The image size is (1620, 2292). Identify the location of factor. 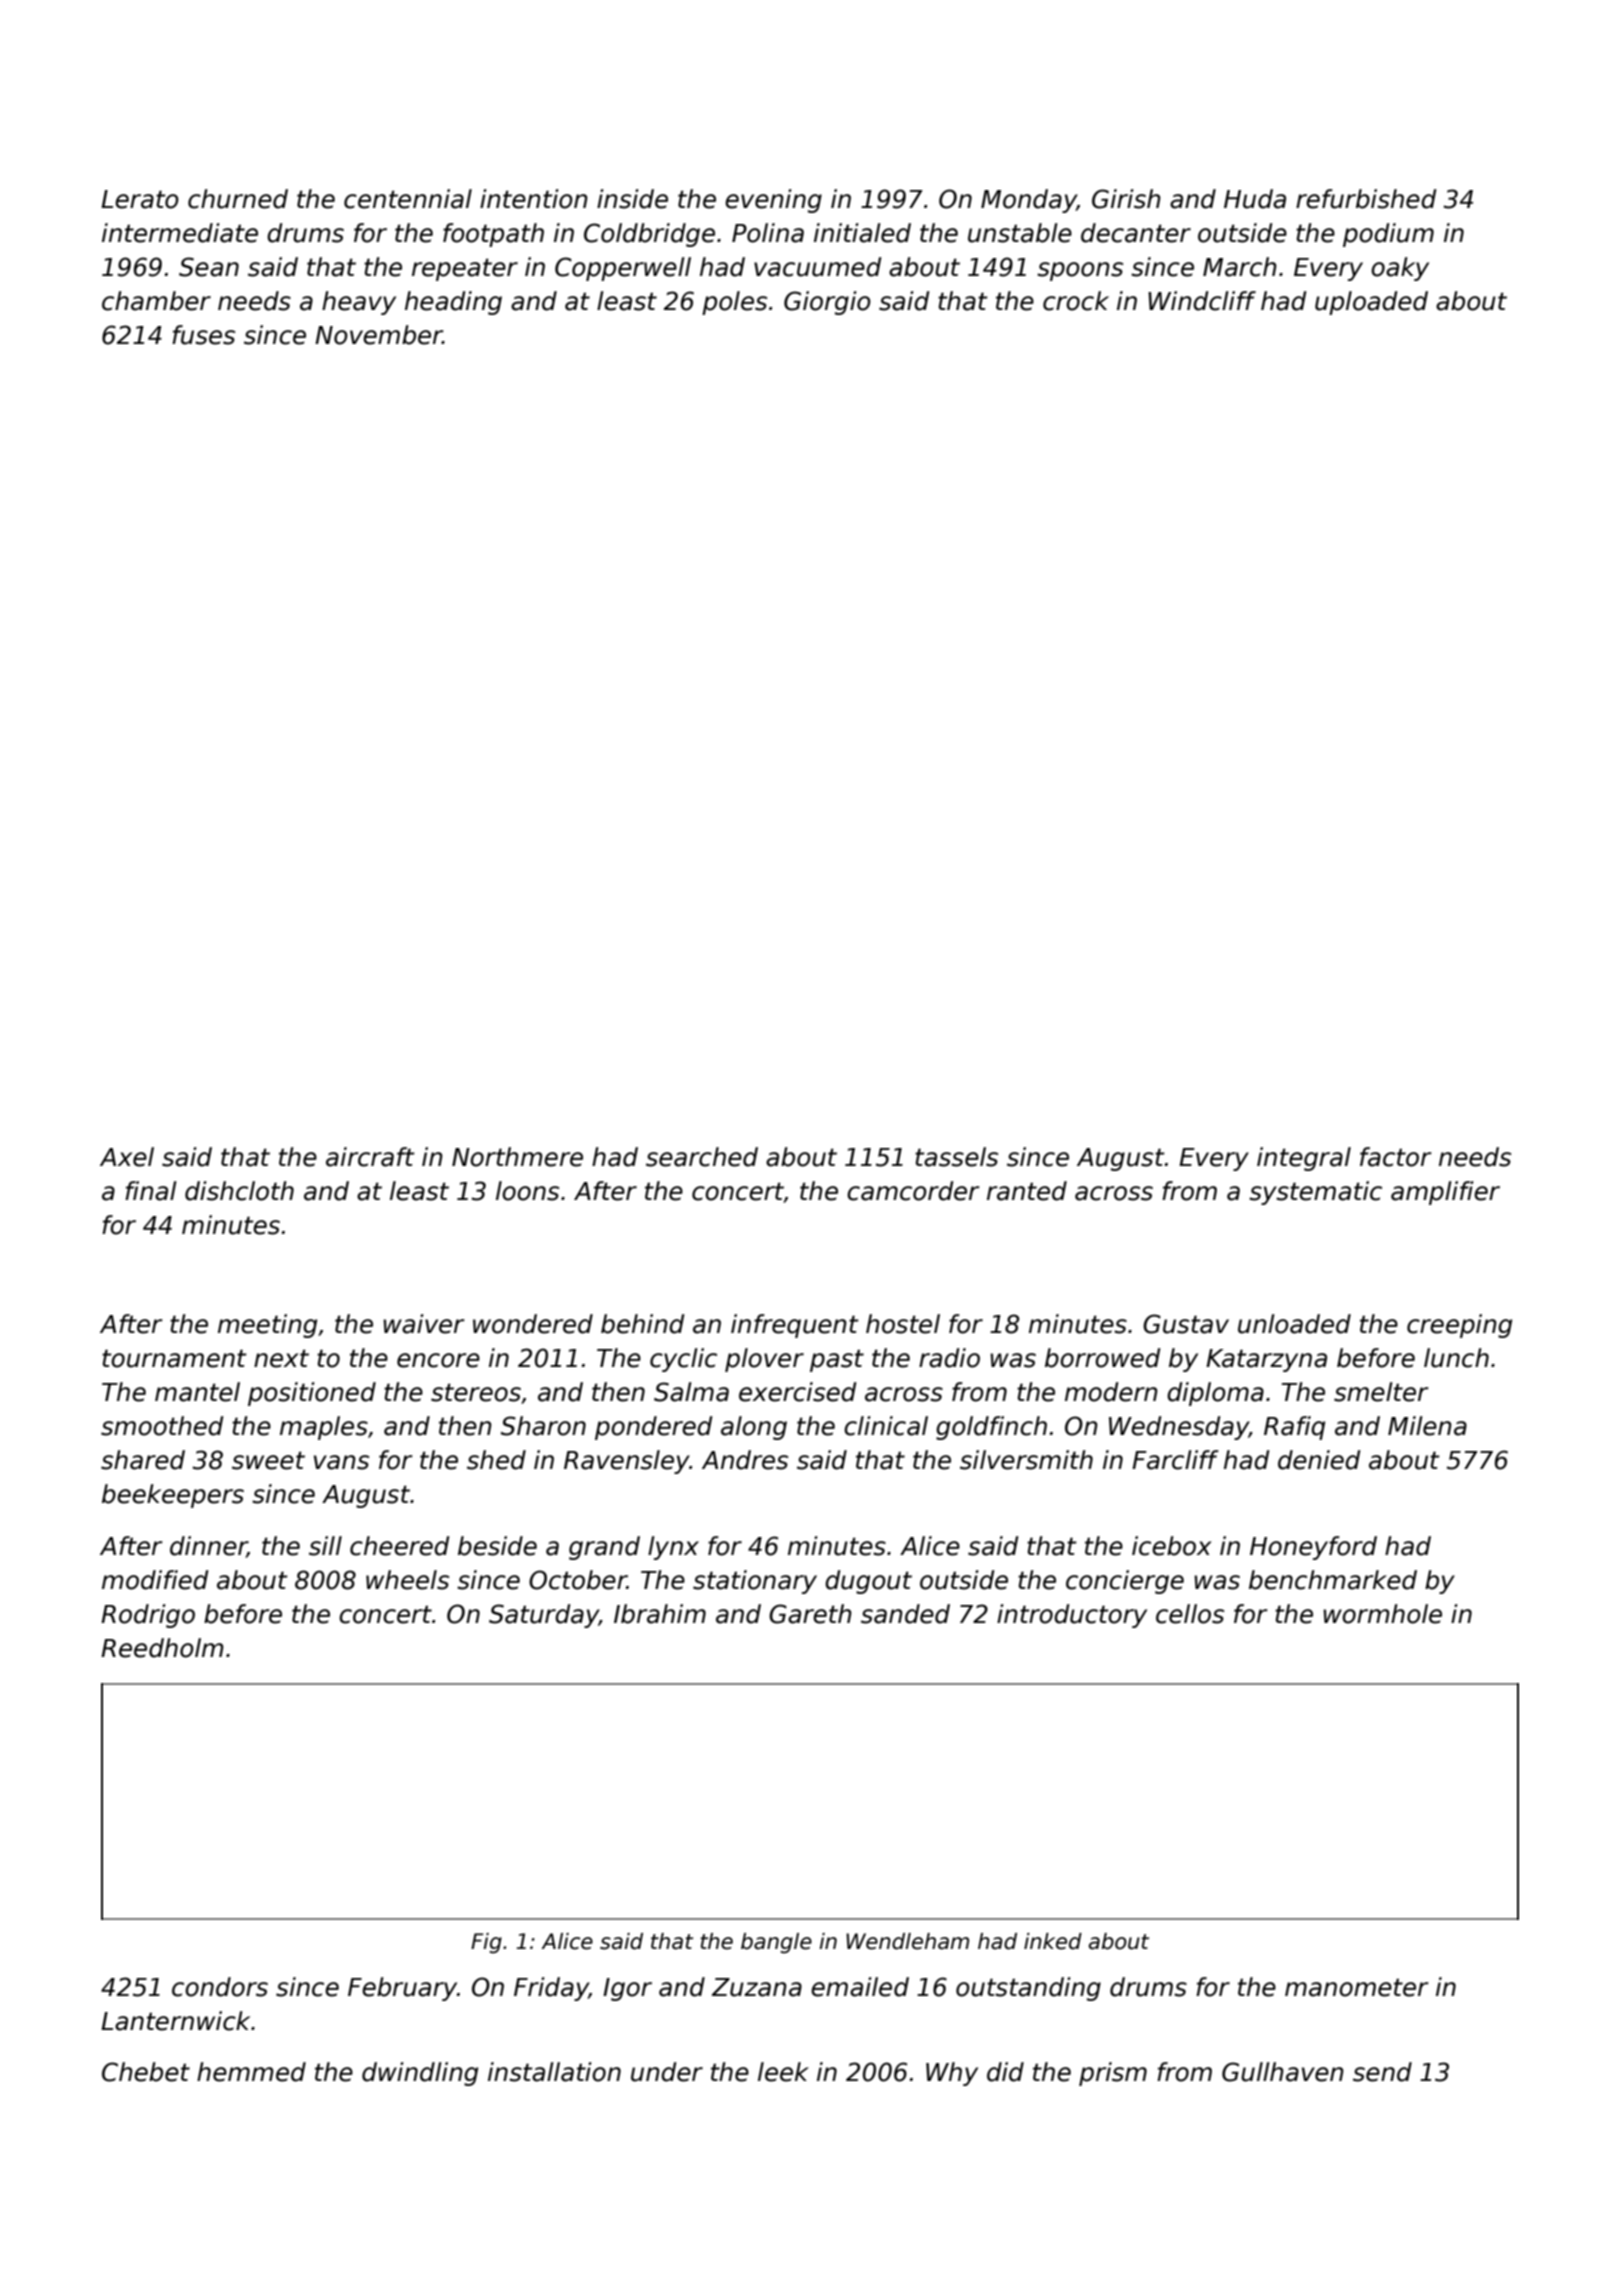
(1396, 1157).
